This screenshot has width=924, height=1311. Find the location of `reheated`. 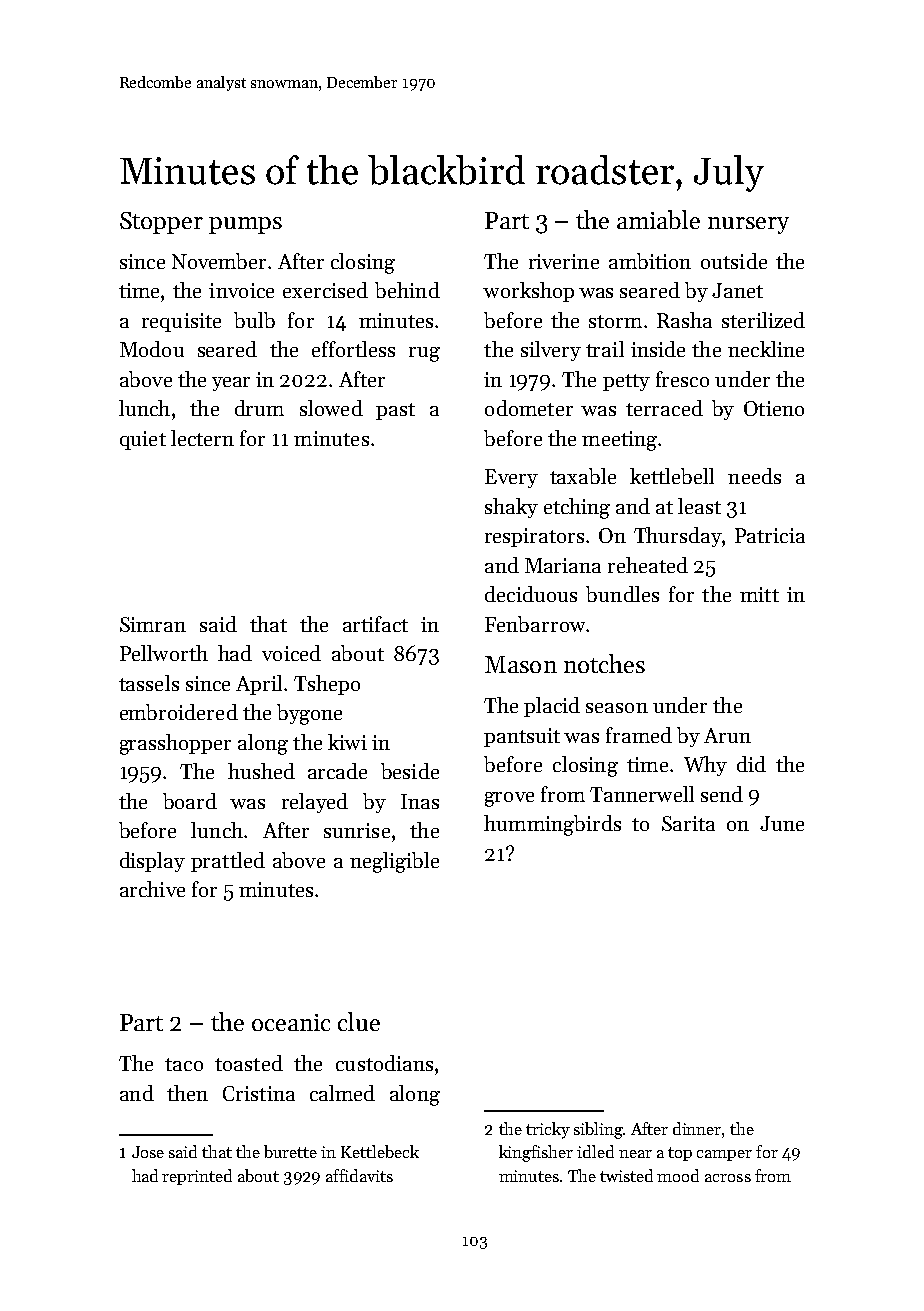

reheated is located at coordinates (648, 565).
